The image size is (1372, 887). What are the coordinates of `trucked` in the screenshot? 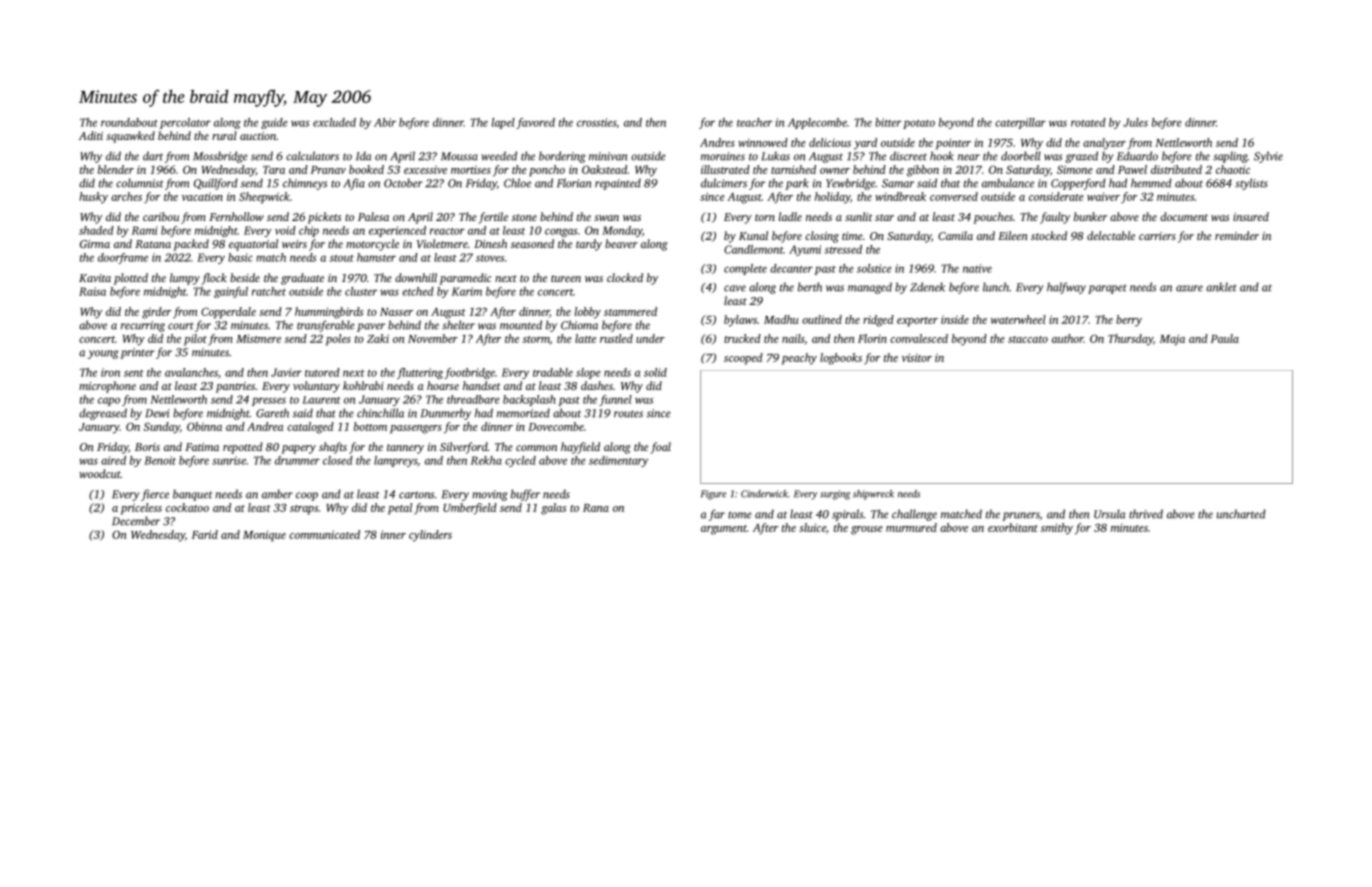 It's located at (742, 338).
